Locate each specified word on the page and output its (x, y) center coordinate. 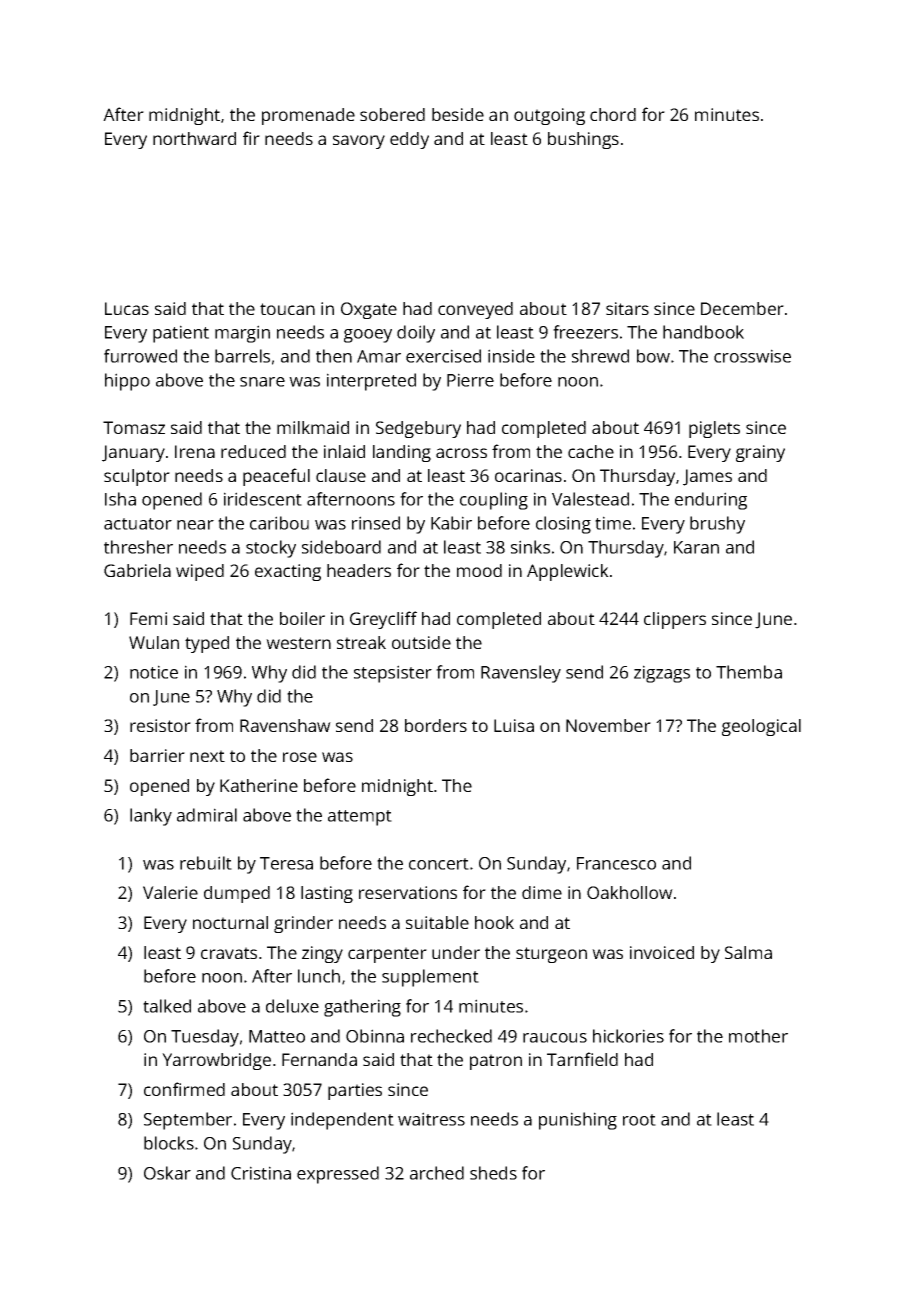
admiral (207, 815)
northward (194, 138)
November (608, 725)
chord (613, 114)
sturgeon (551, 955)
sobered (392, 114)
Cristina (261, 1173)
